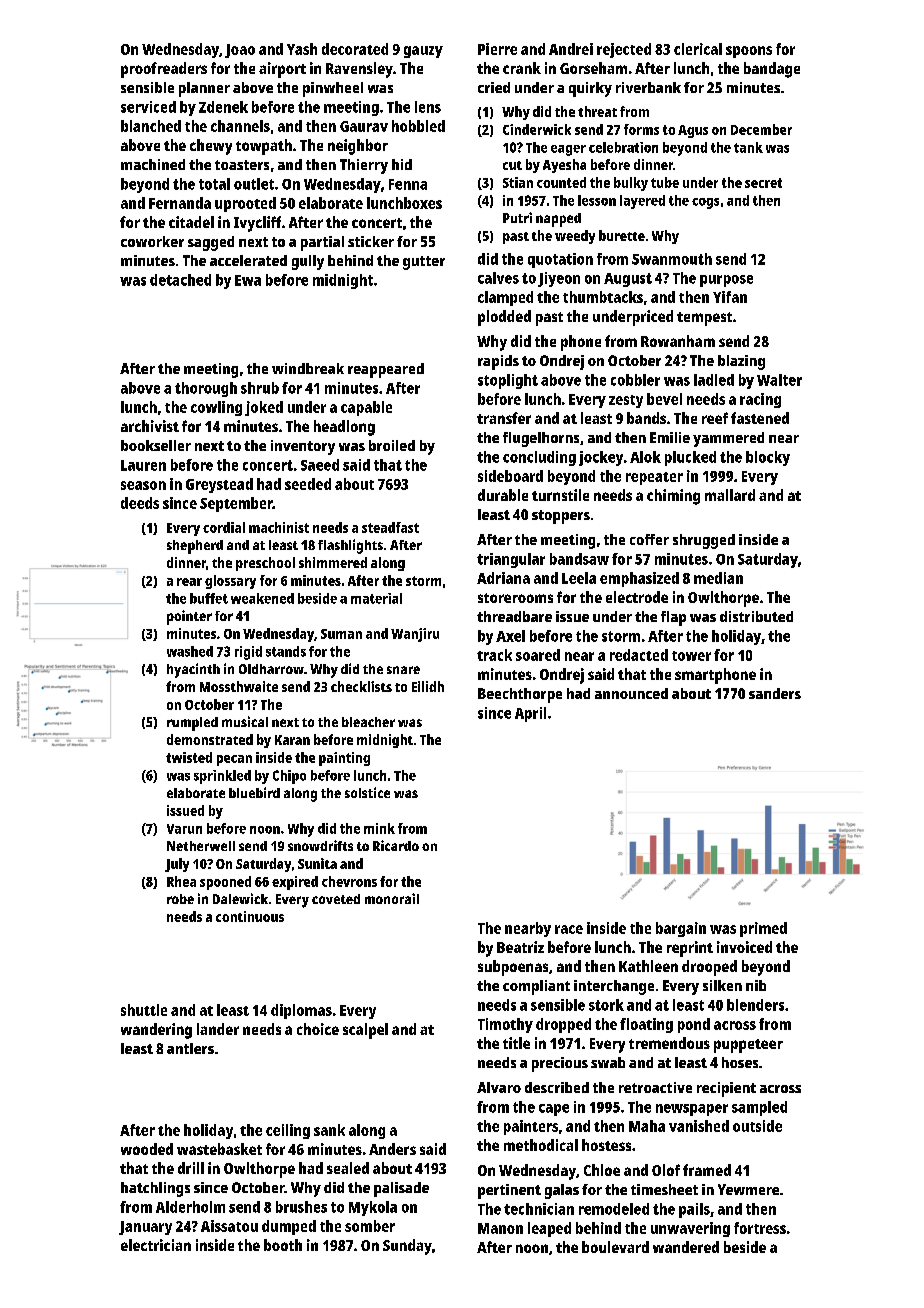 The width and height of the document is (924, 1308). What do you see at coordinates (504, 318) in the document?
I see `plodded` at bounding box center [504, 318].
